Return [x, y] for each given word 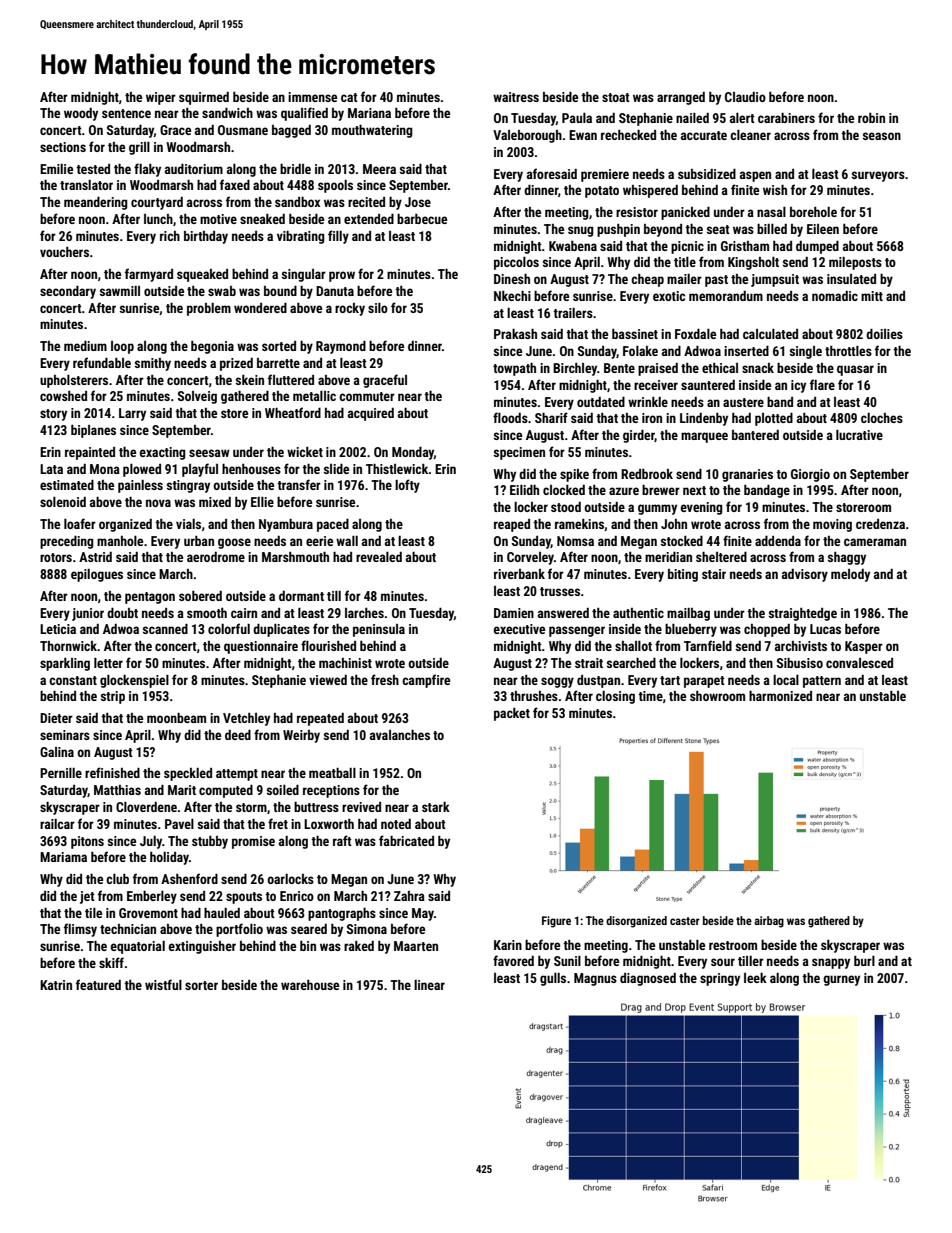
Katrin [56, 985]
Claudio [745, 97]
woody [81, 114]
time [650, 696]
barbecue [422, 219]
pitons [87, 842]
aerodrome [216, 557]
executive [519, 629]
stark [436, 807]
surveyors [878, 176]
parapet [704, 682]
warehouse [310, 985]
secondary [68, 292]
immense [312, 97]
